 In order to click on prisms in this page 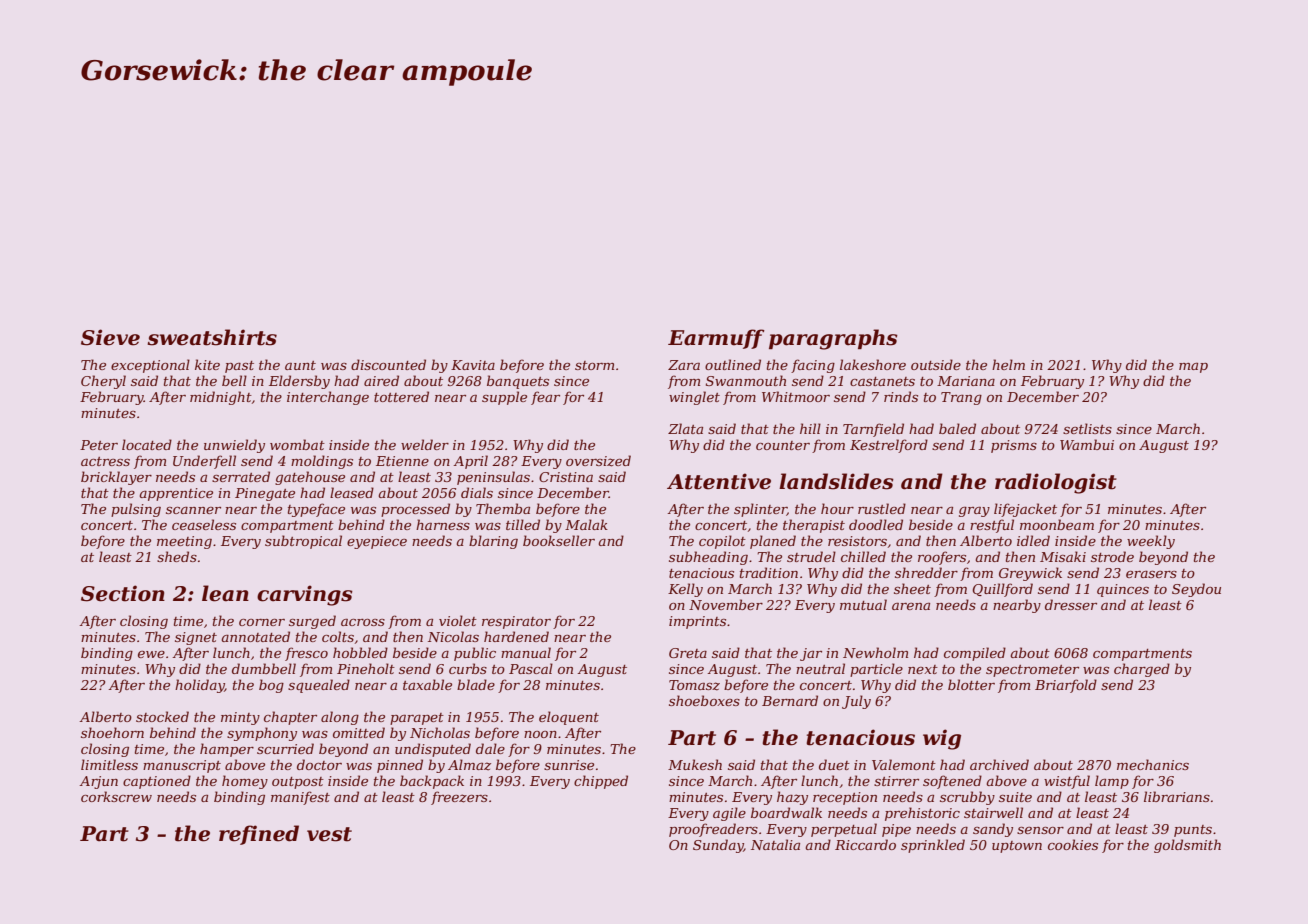, I will do `click(1014, 446)`.
